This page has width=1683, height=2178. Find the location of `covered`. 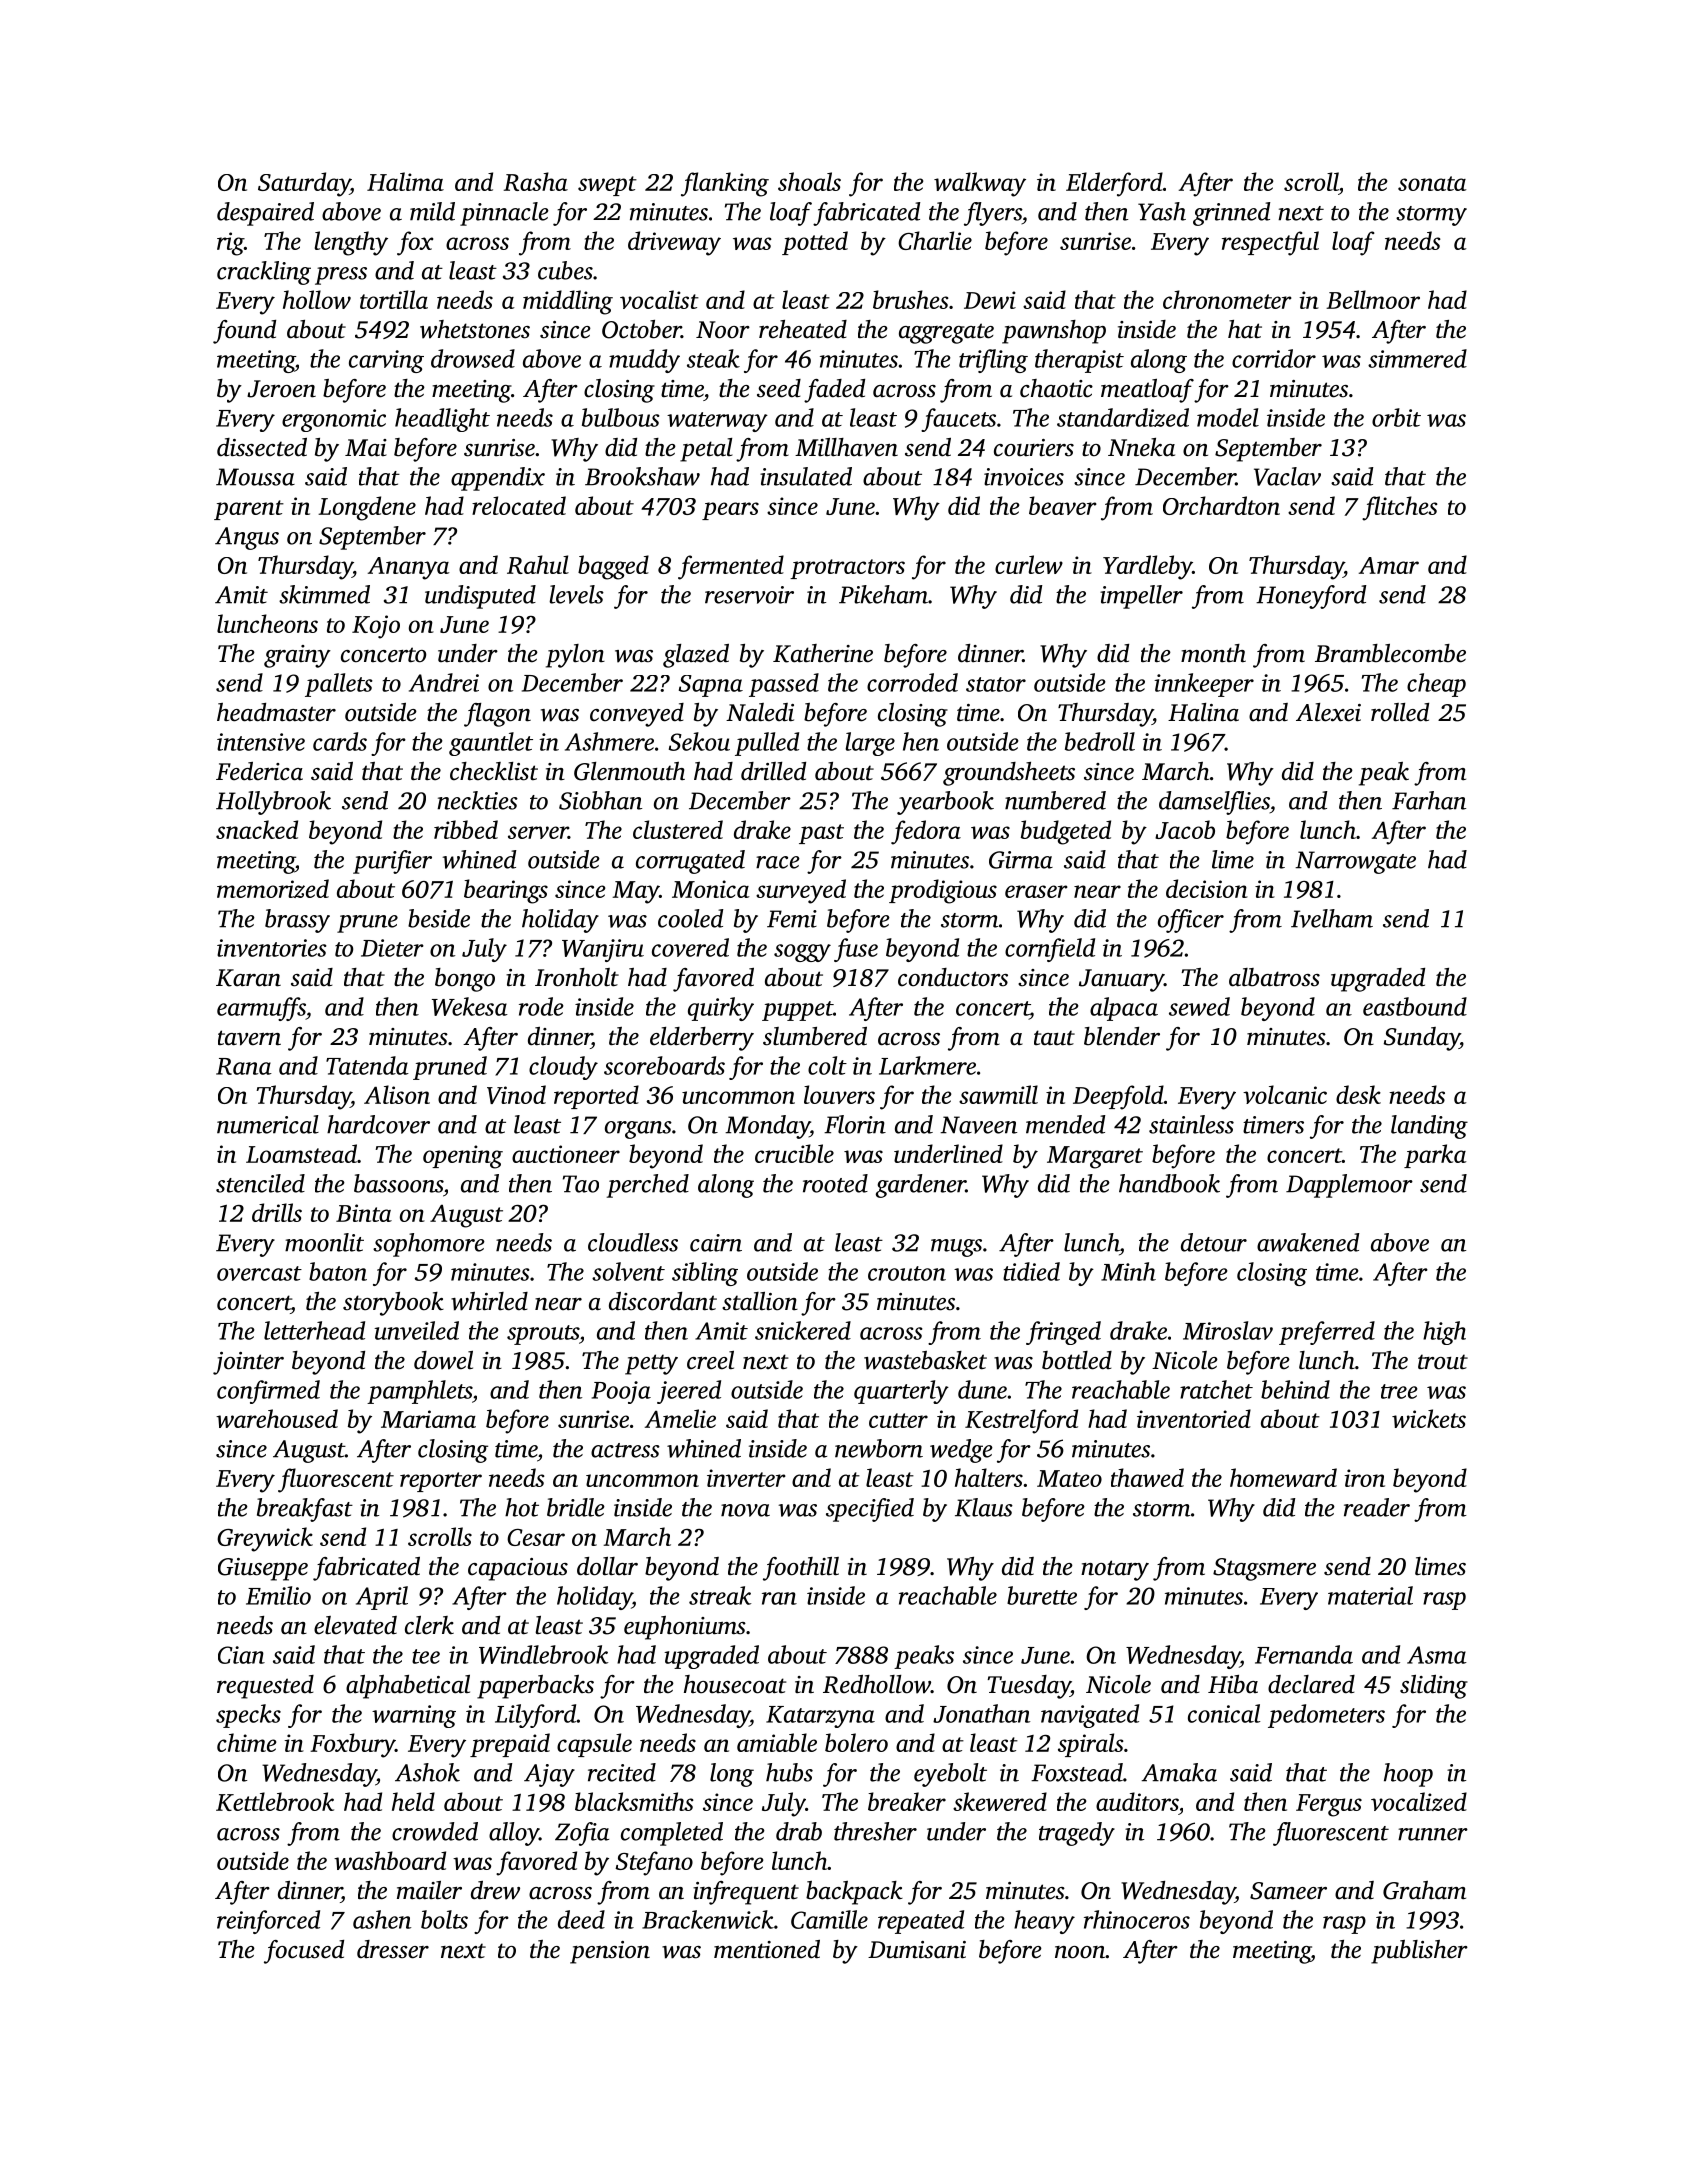

covered is located at coordinates (690, 947).
